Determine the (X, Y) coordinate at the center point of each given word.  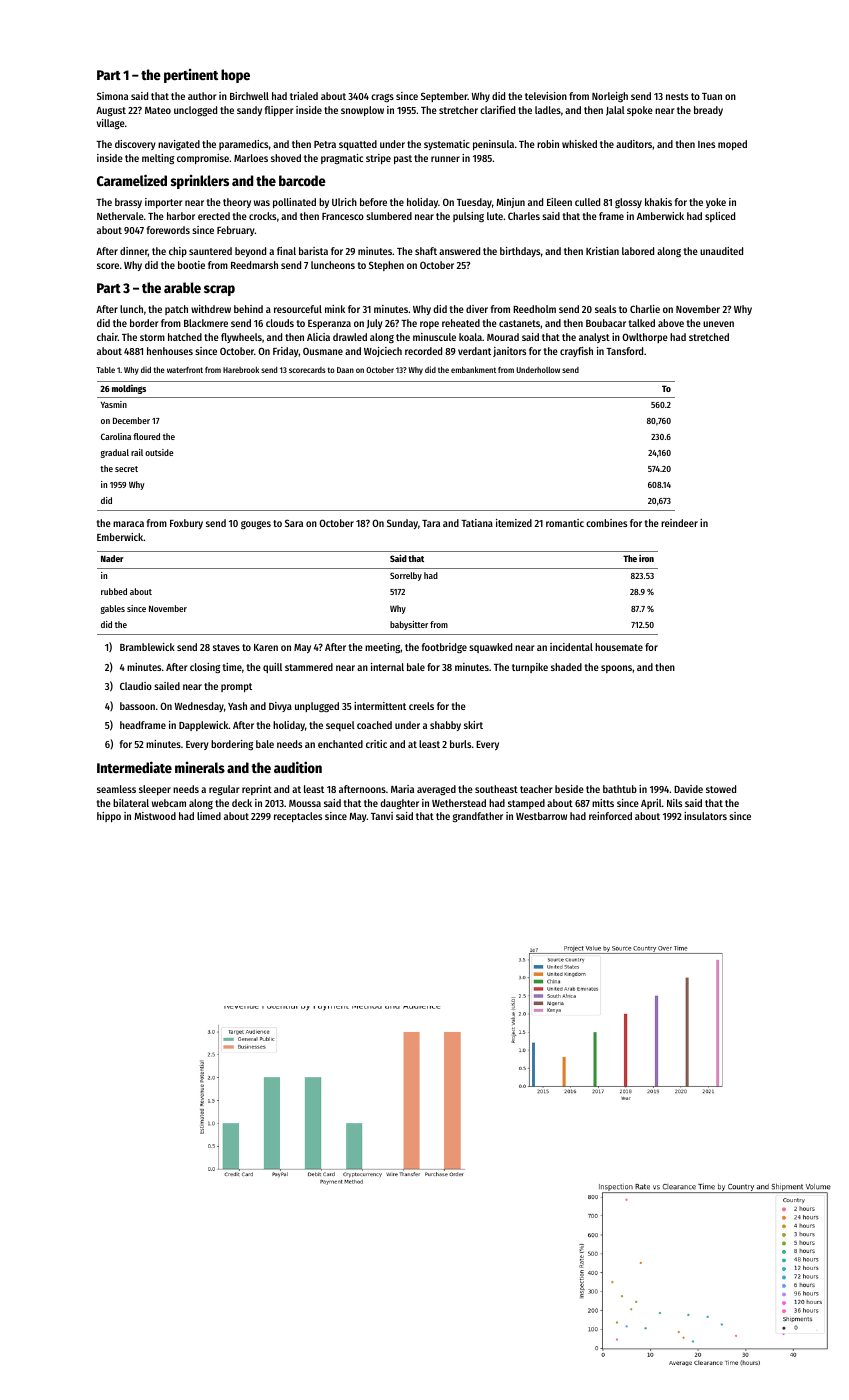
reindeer (679, 523)
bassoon (137, 706)
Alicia (318, 337)
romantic (565, 523)
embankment (473, 370)
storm (152, 337)
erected (214, 216)
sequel (340, 726)
